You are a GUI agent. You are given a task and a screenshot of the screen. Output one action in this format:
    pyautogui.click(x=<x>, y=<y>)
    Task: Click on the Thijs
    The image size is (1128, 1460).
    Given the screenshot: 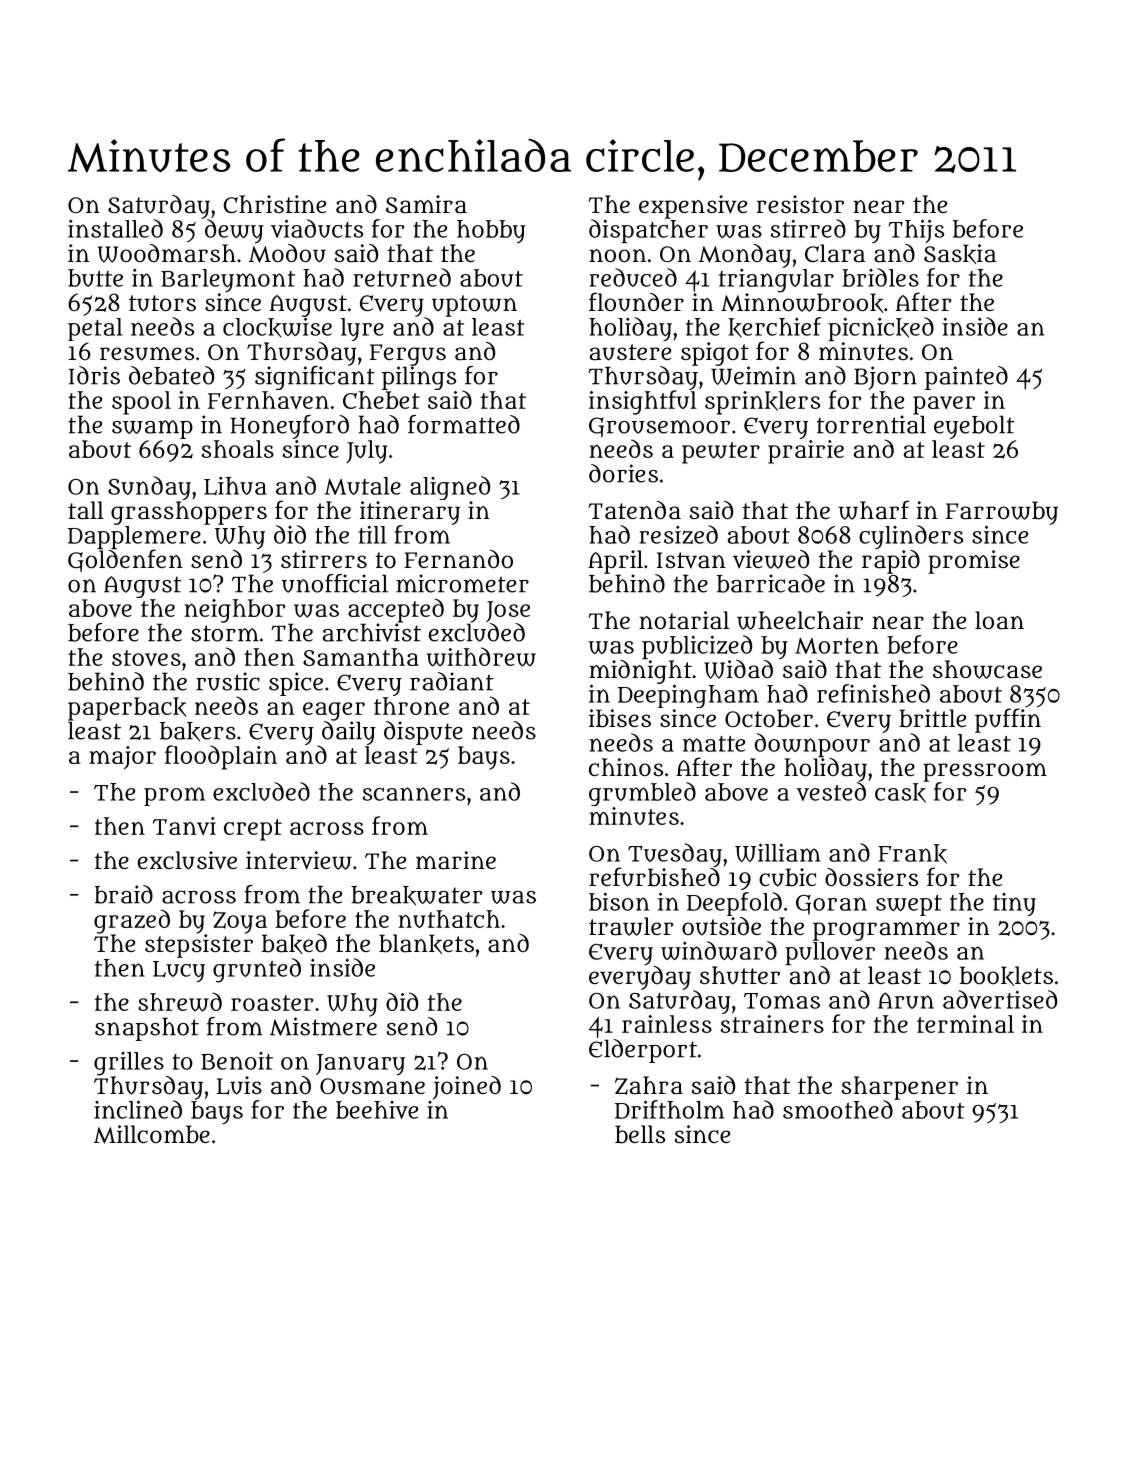 What is the action you would take?
    pyautogui.click(x=916, y=231)
